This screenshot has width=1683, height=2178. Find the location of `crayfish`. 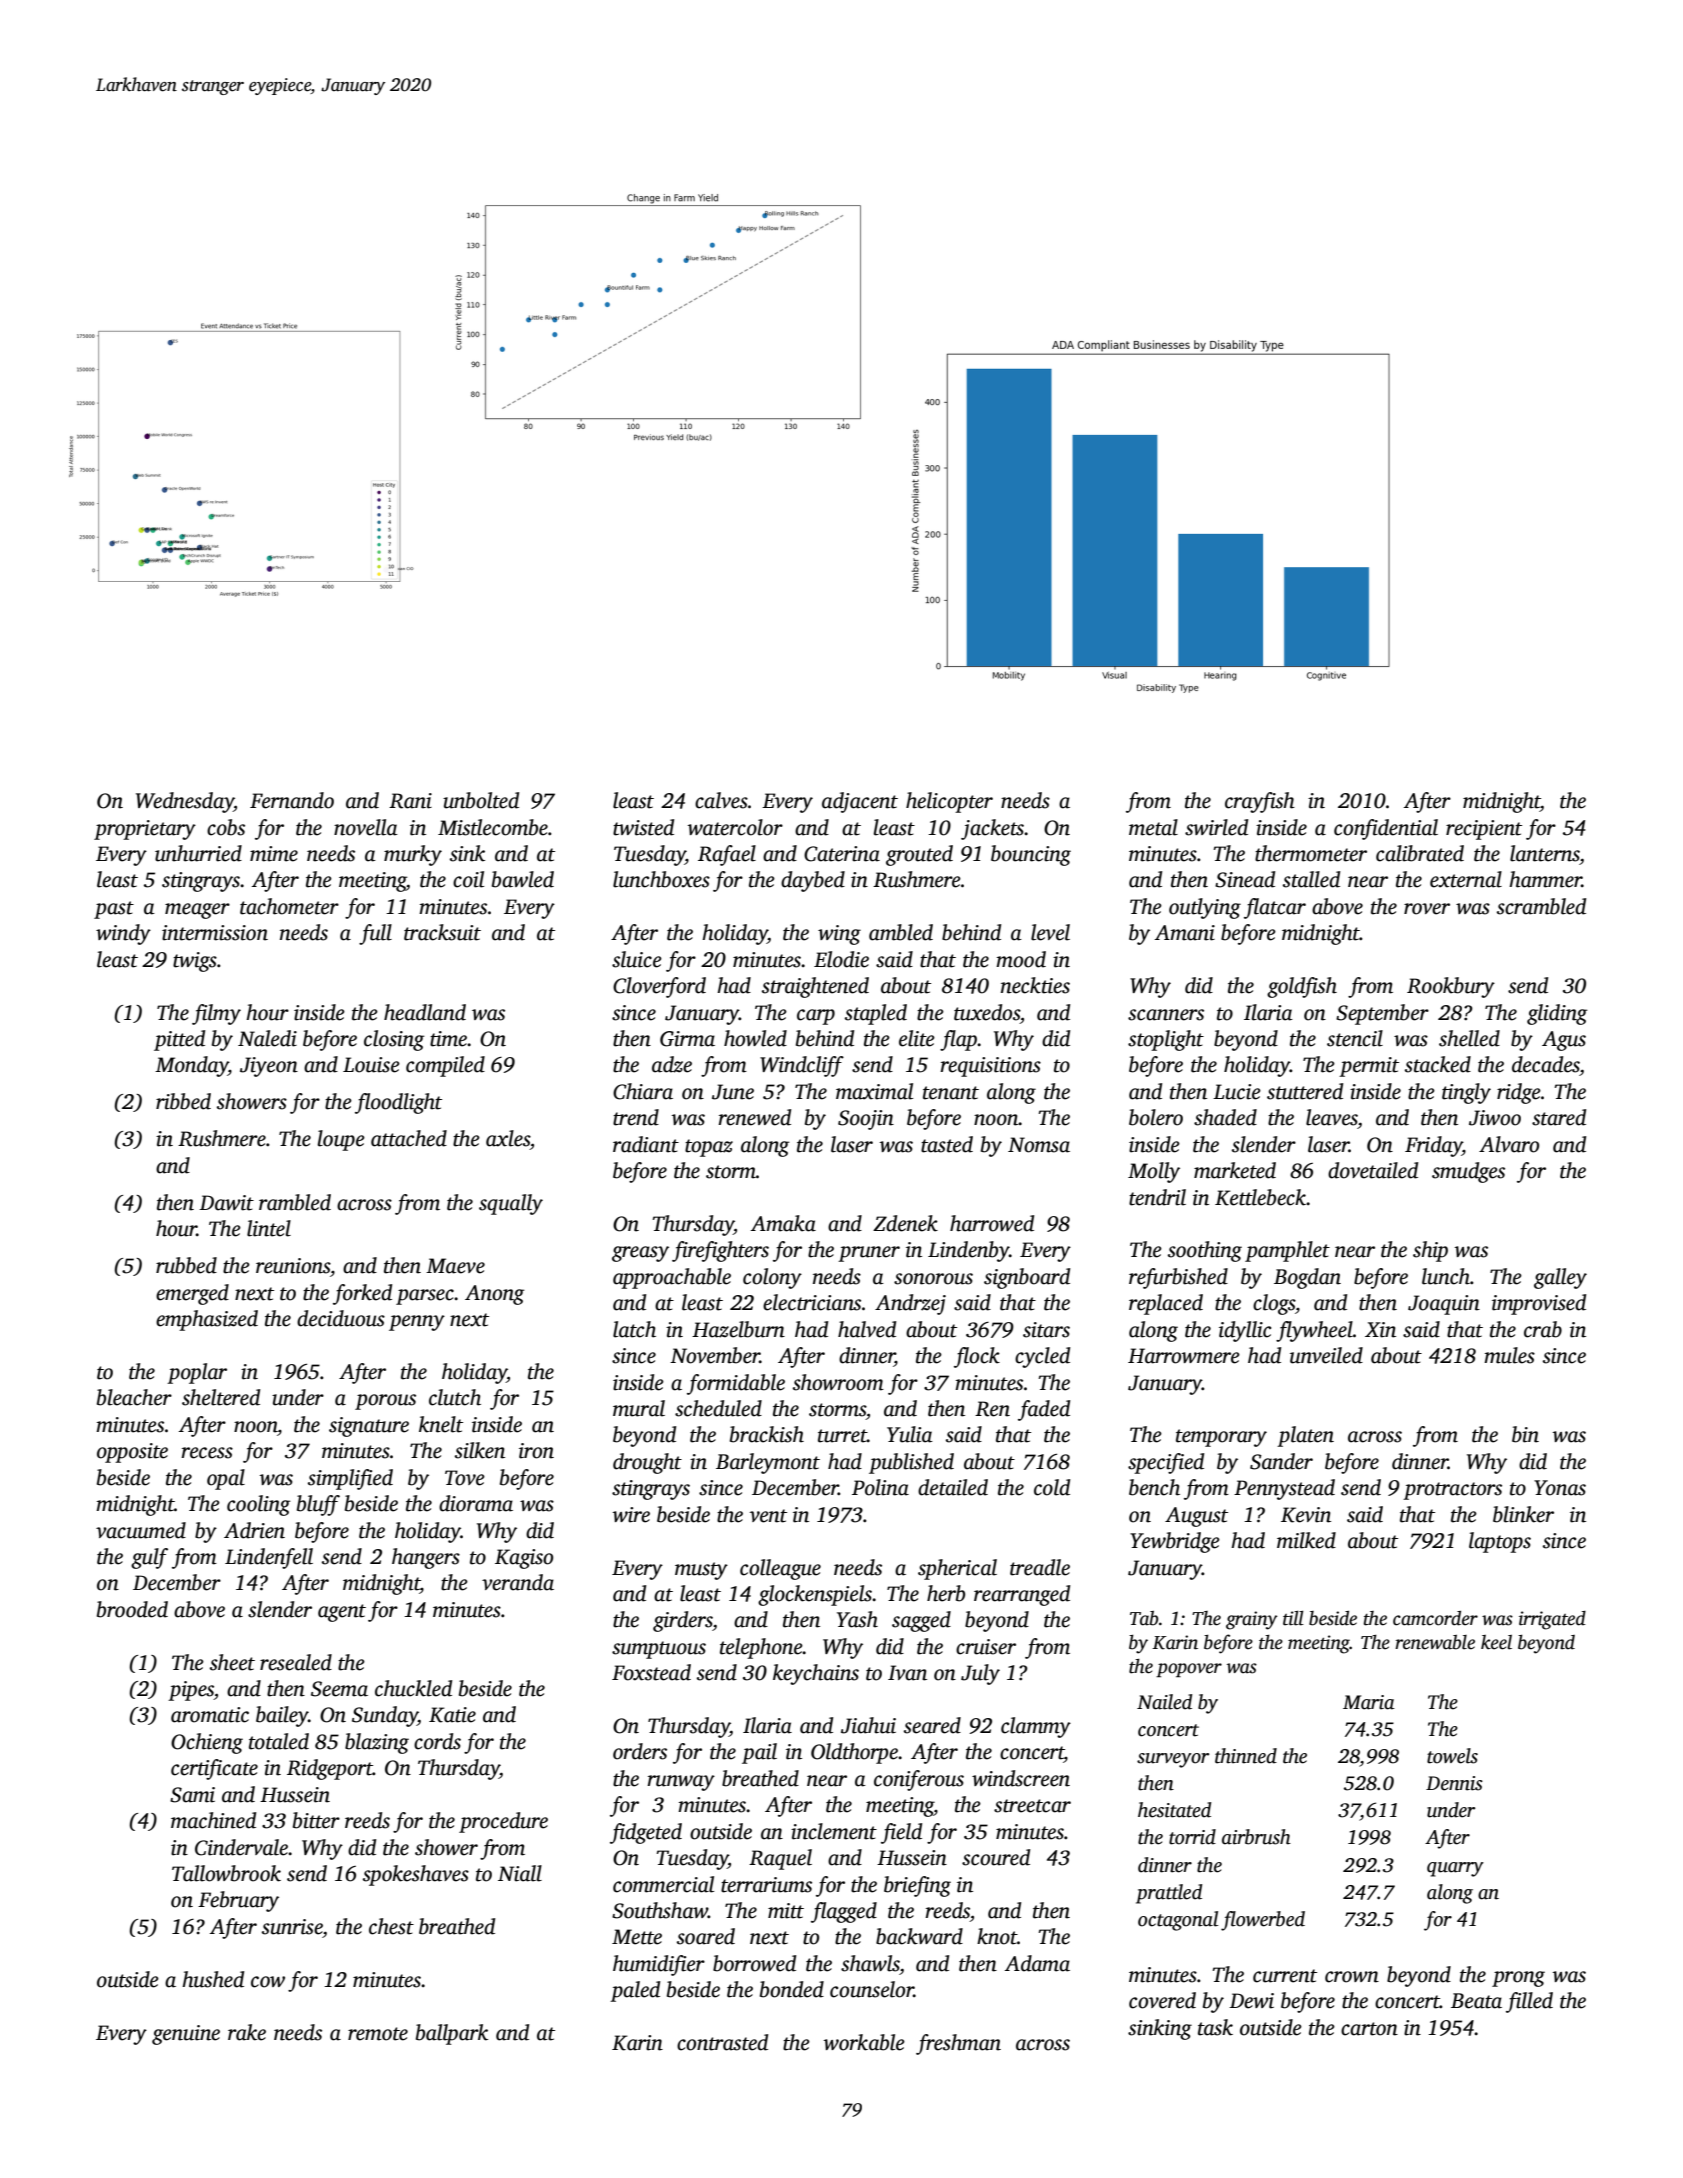

crayfish is located at coordinates (1260, 802).
